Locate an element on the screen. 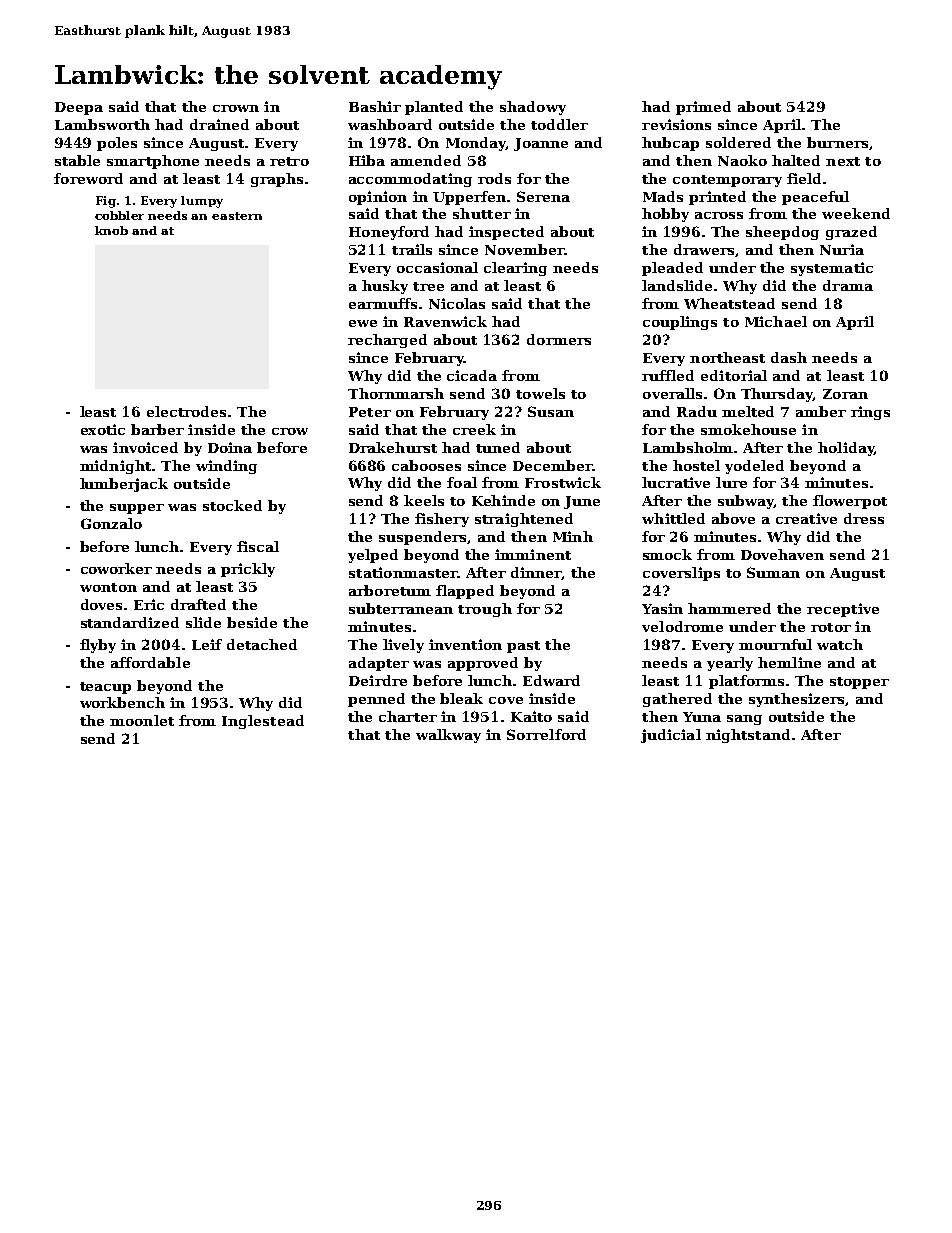  Zoran is located at coordinates (845, 394).
